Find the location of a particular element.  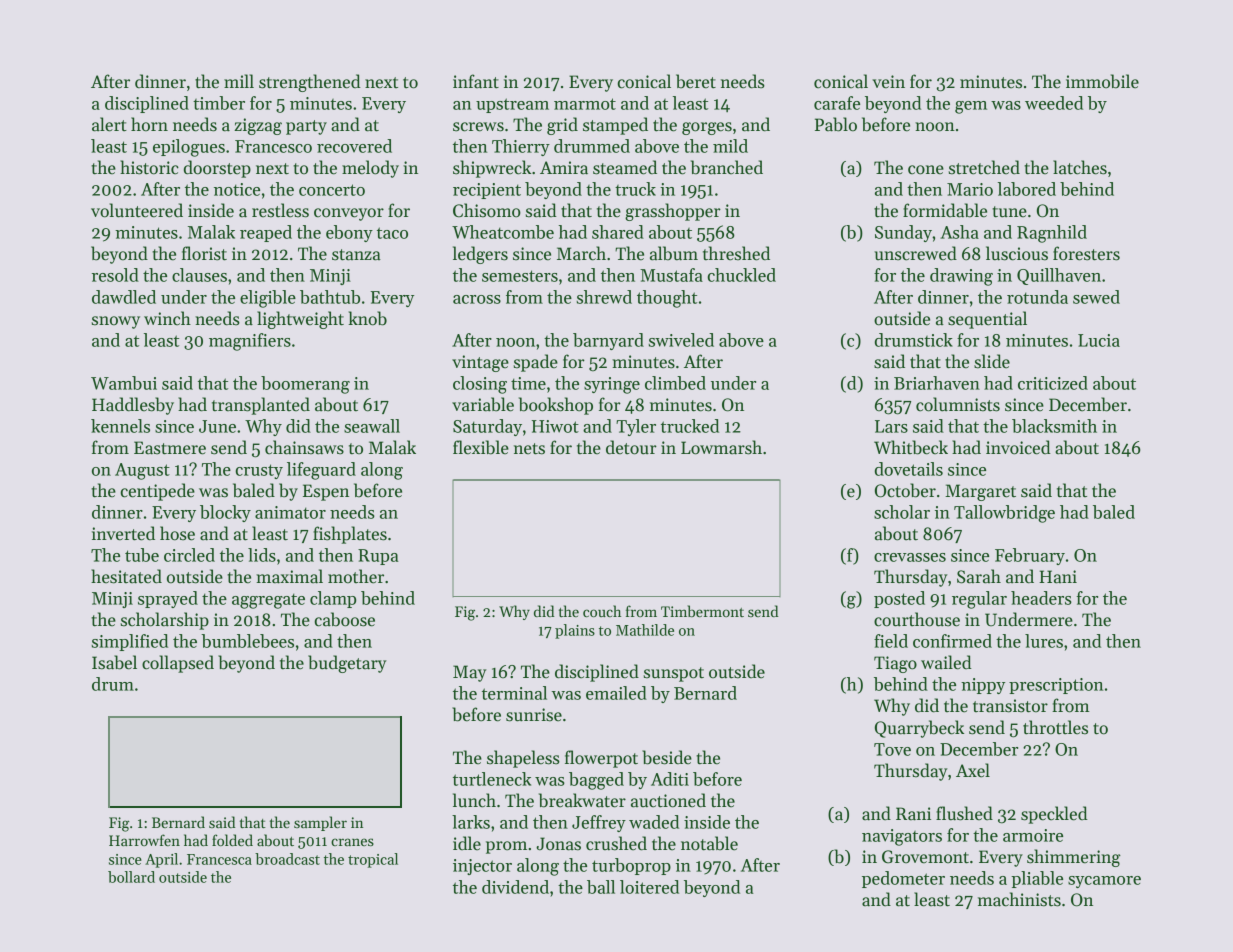

mill is located at coordinates (239, 81).
